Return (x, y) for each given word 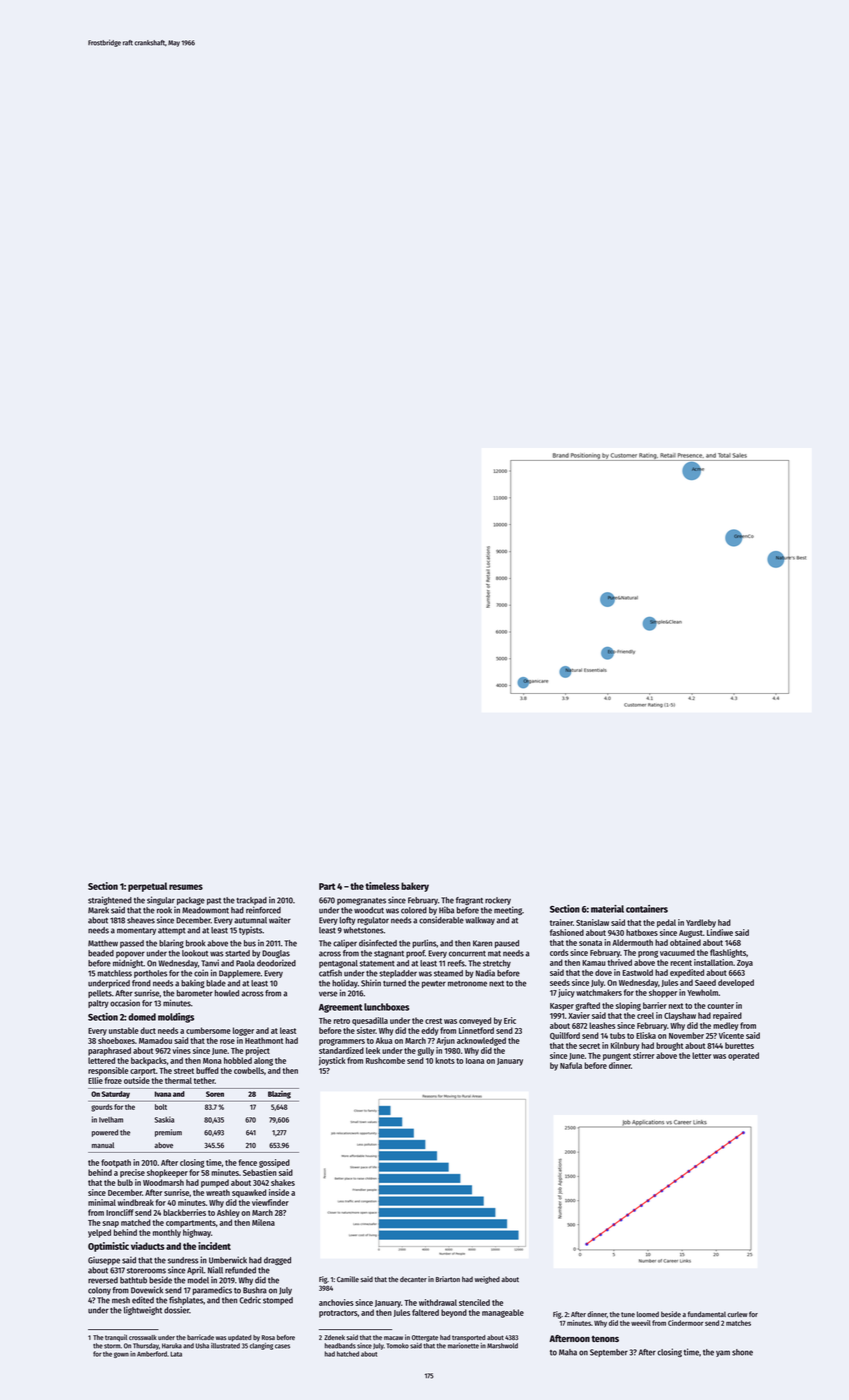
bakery (415, 887)
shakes (283, 1182)
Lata (176, 1354)
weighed (487, 1280)
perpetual (147, 887)
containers (647, 909)
